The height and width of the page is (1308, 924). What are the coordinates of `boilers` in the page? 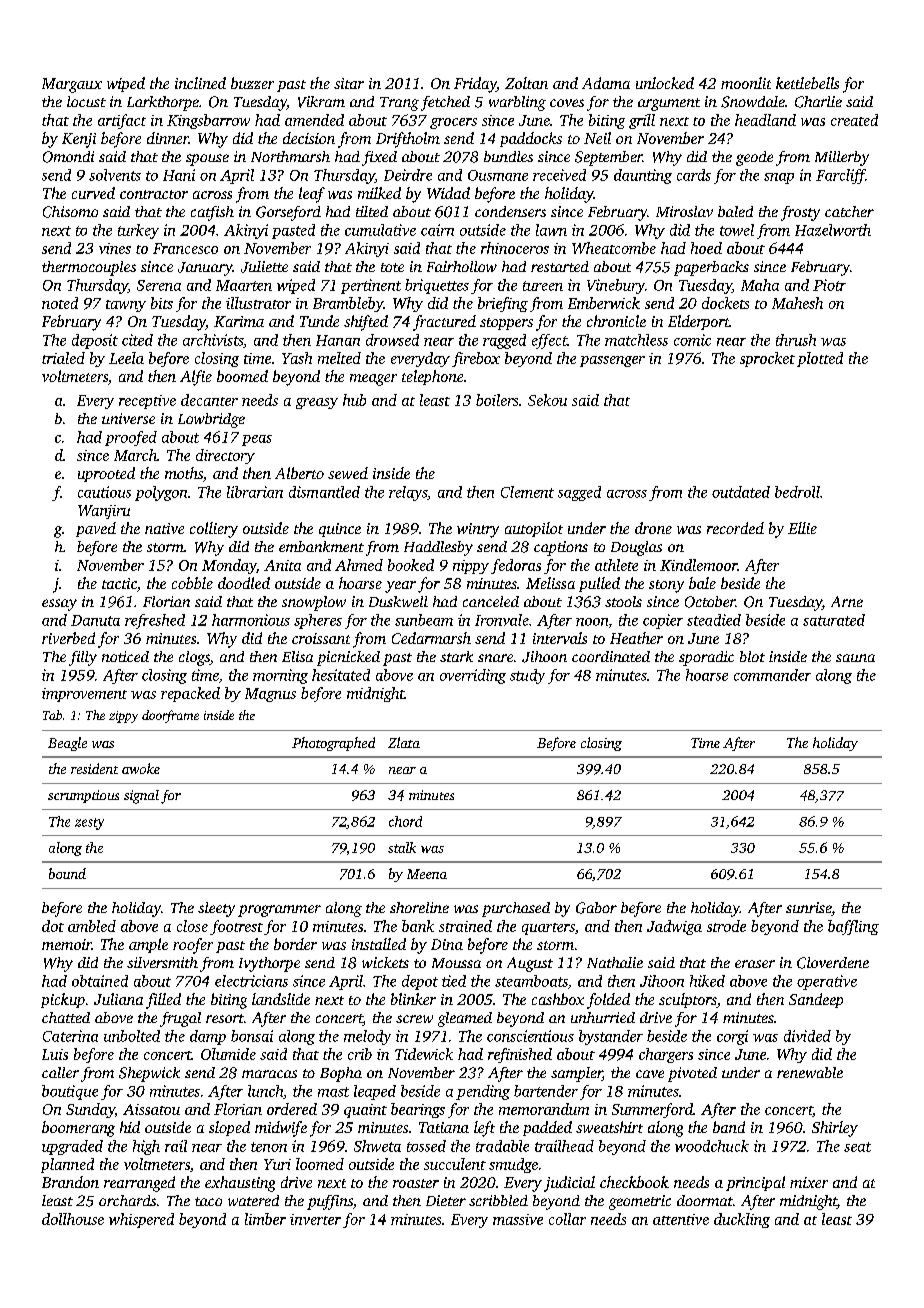 It's located at (497, 400).
